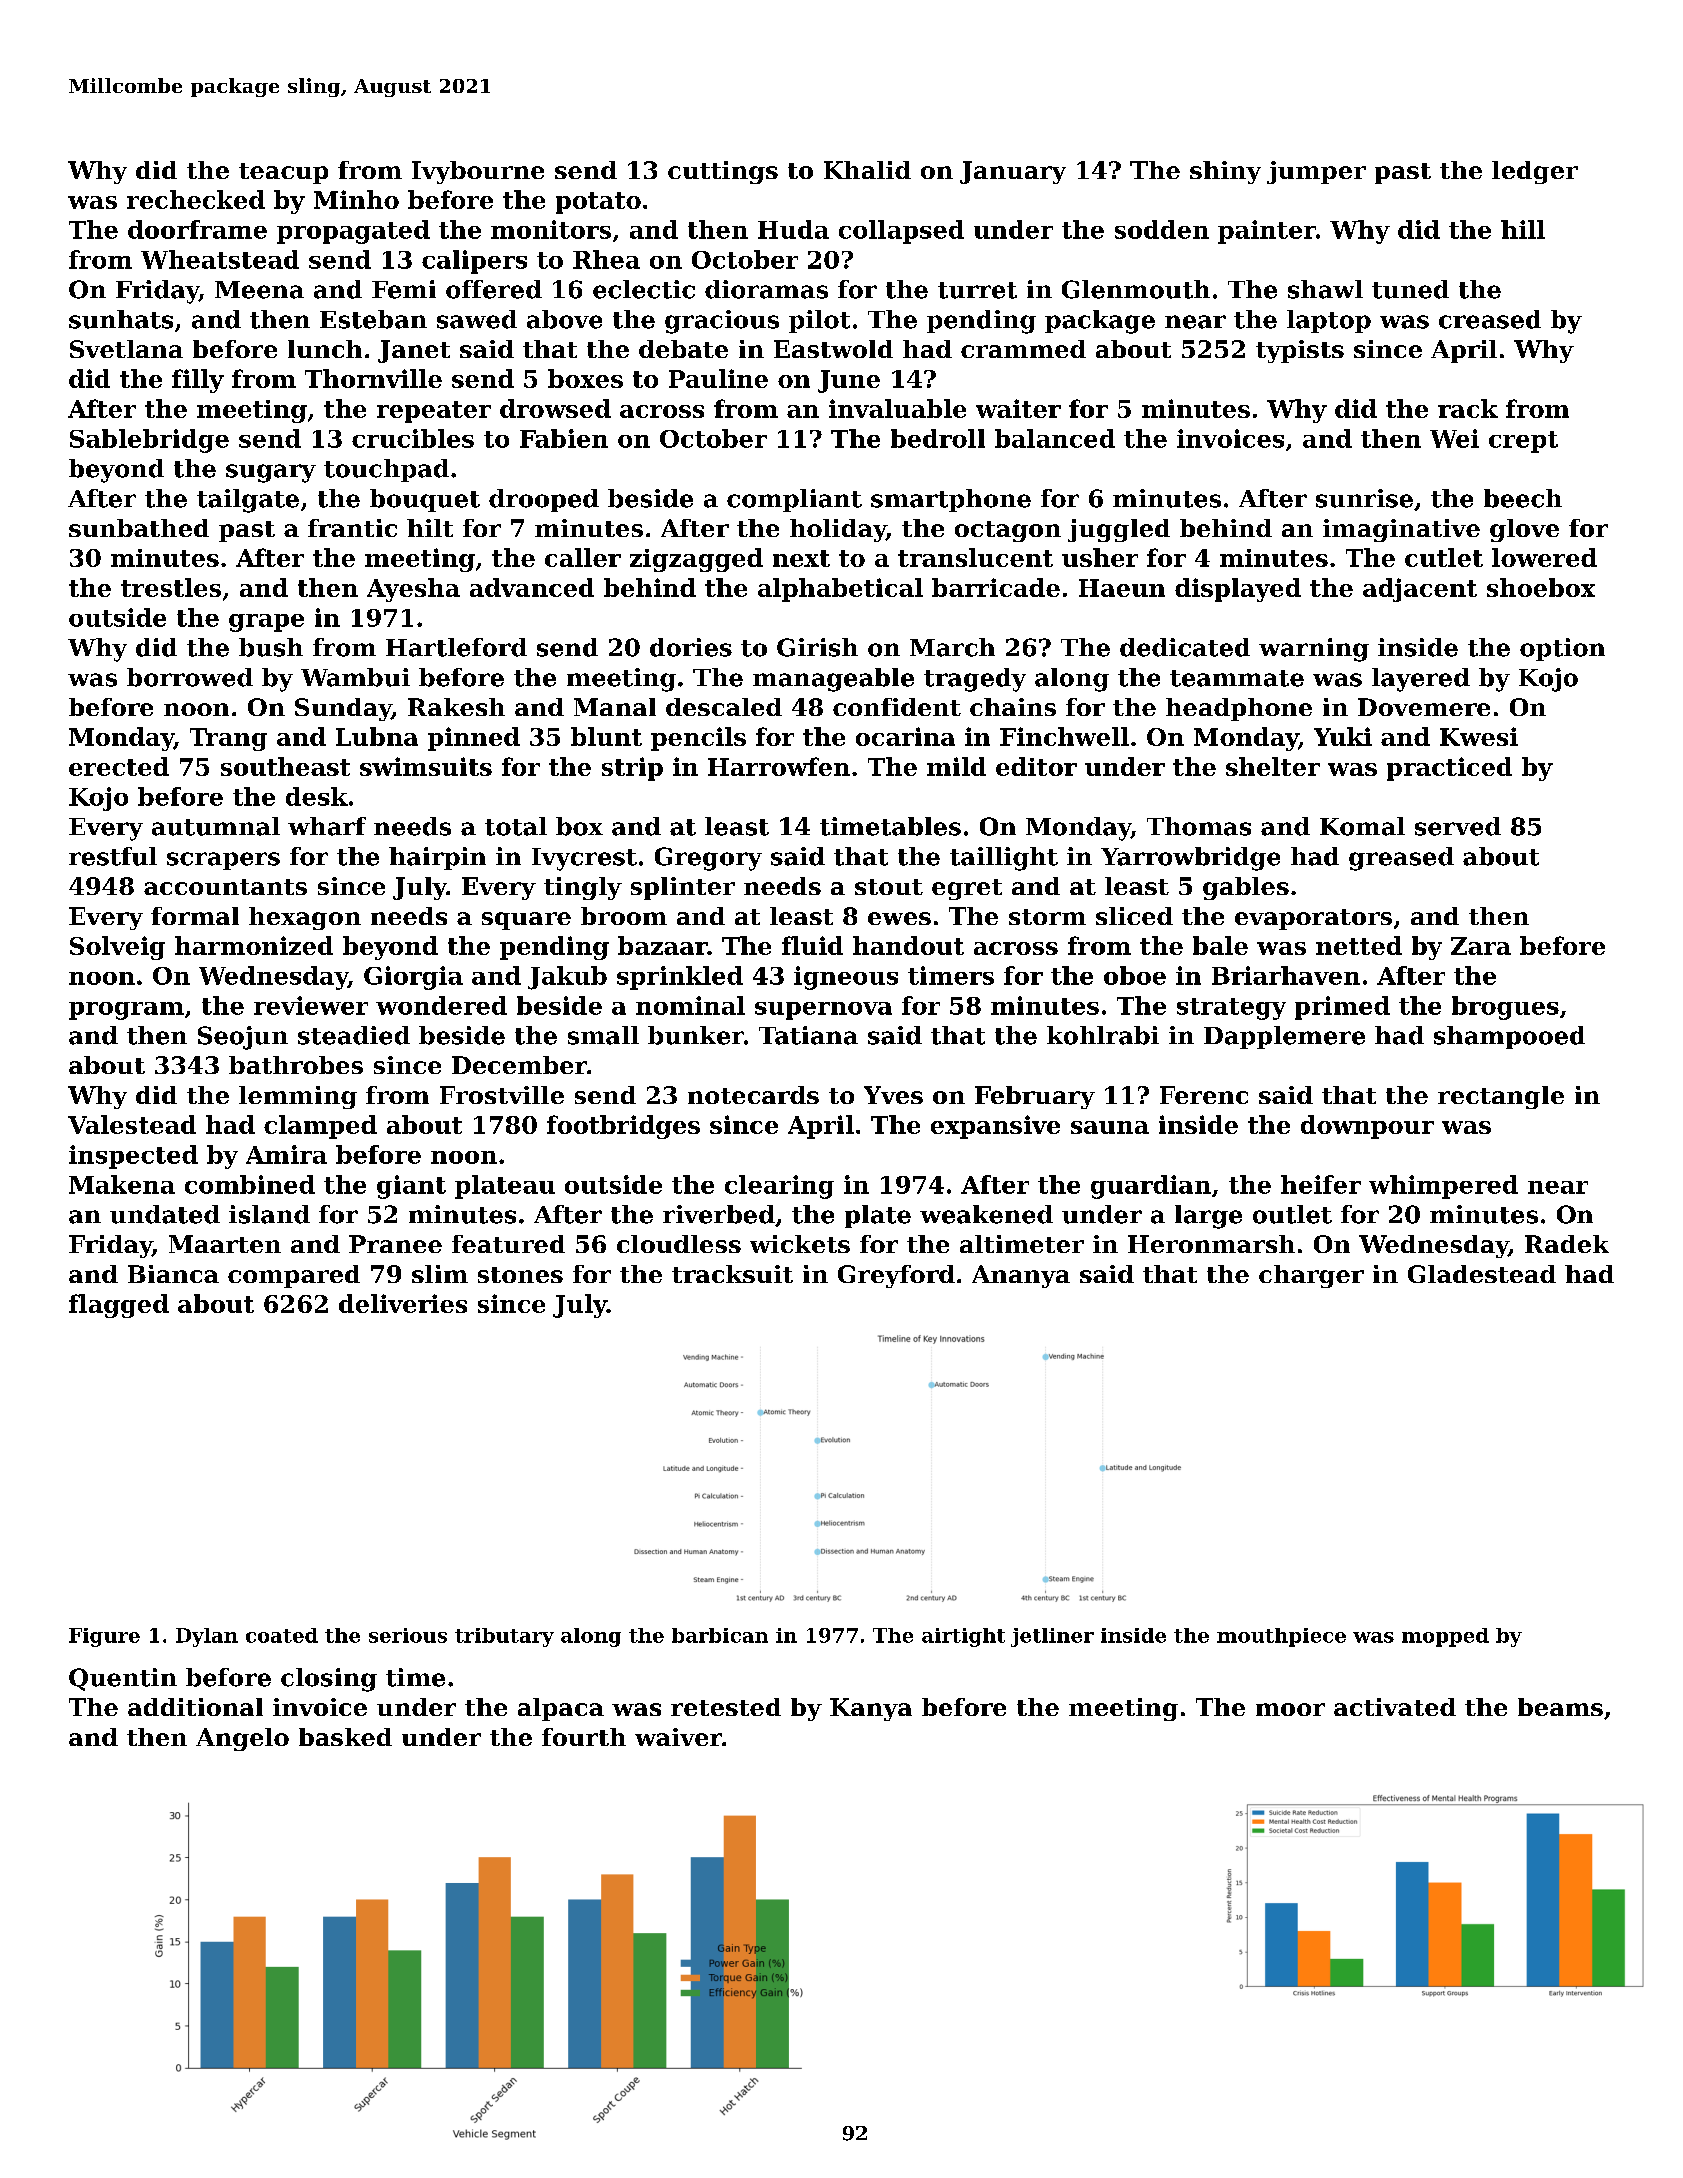  I want to click on calipers, so click(474, 262).
